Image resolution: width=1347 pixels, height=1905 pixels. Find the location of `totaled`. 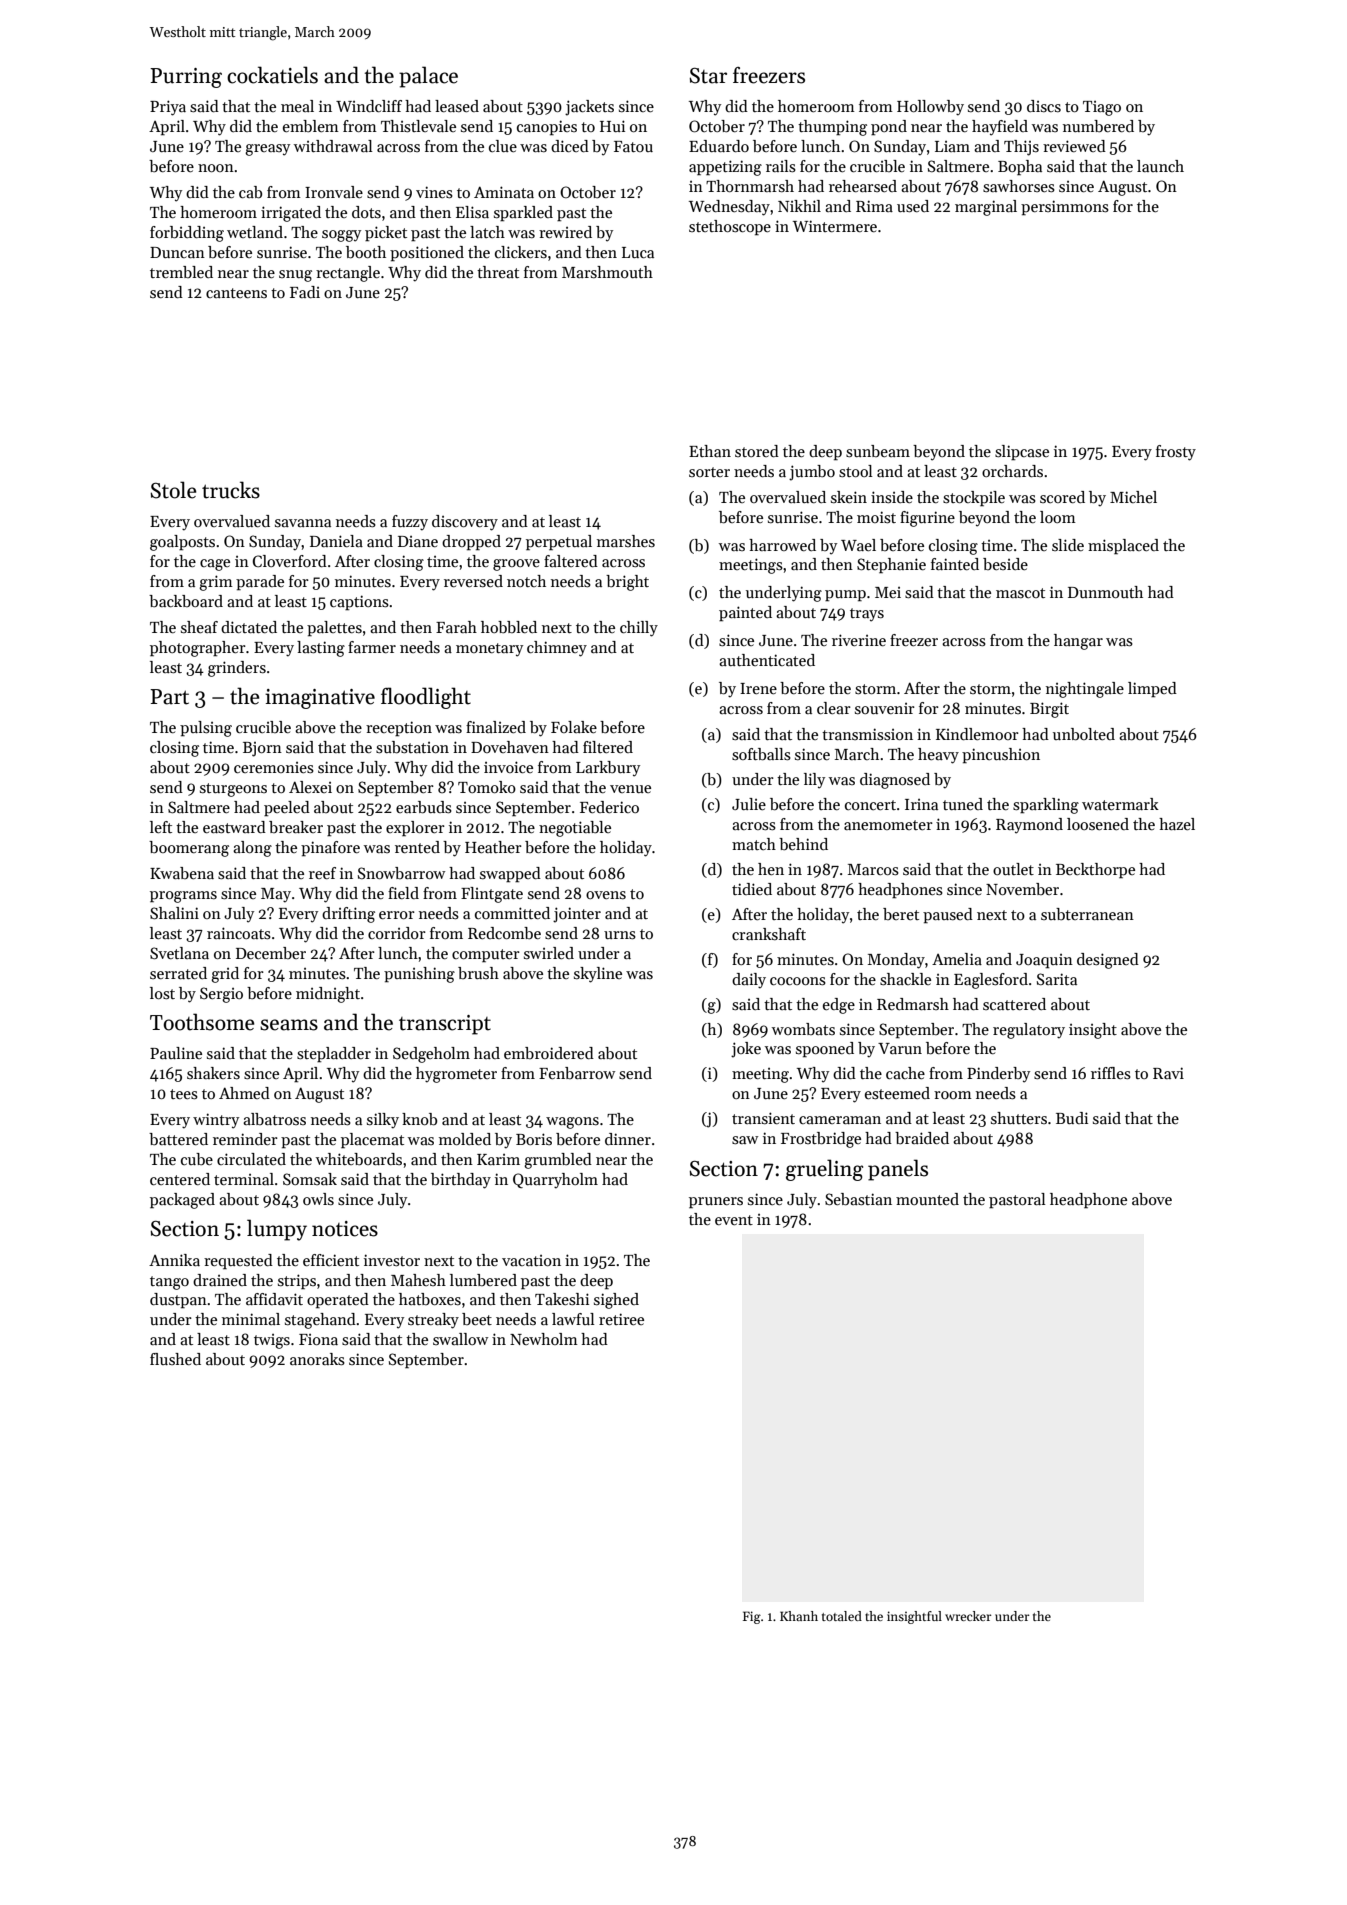

totaled is located at coordinates (842, 1616).
